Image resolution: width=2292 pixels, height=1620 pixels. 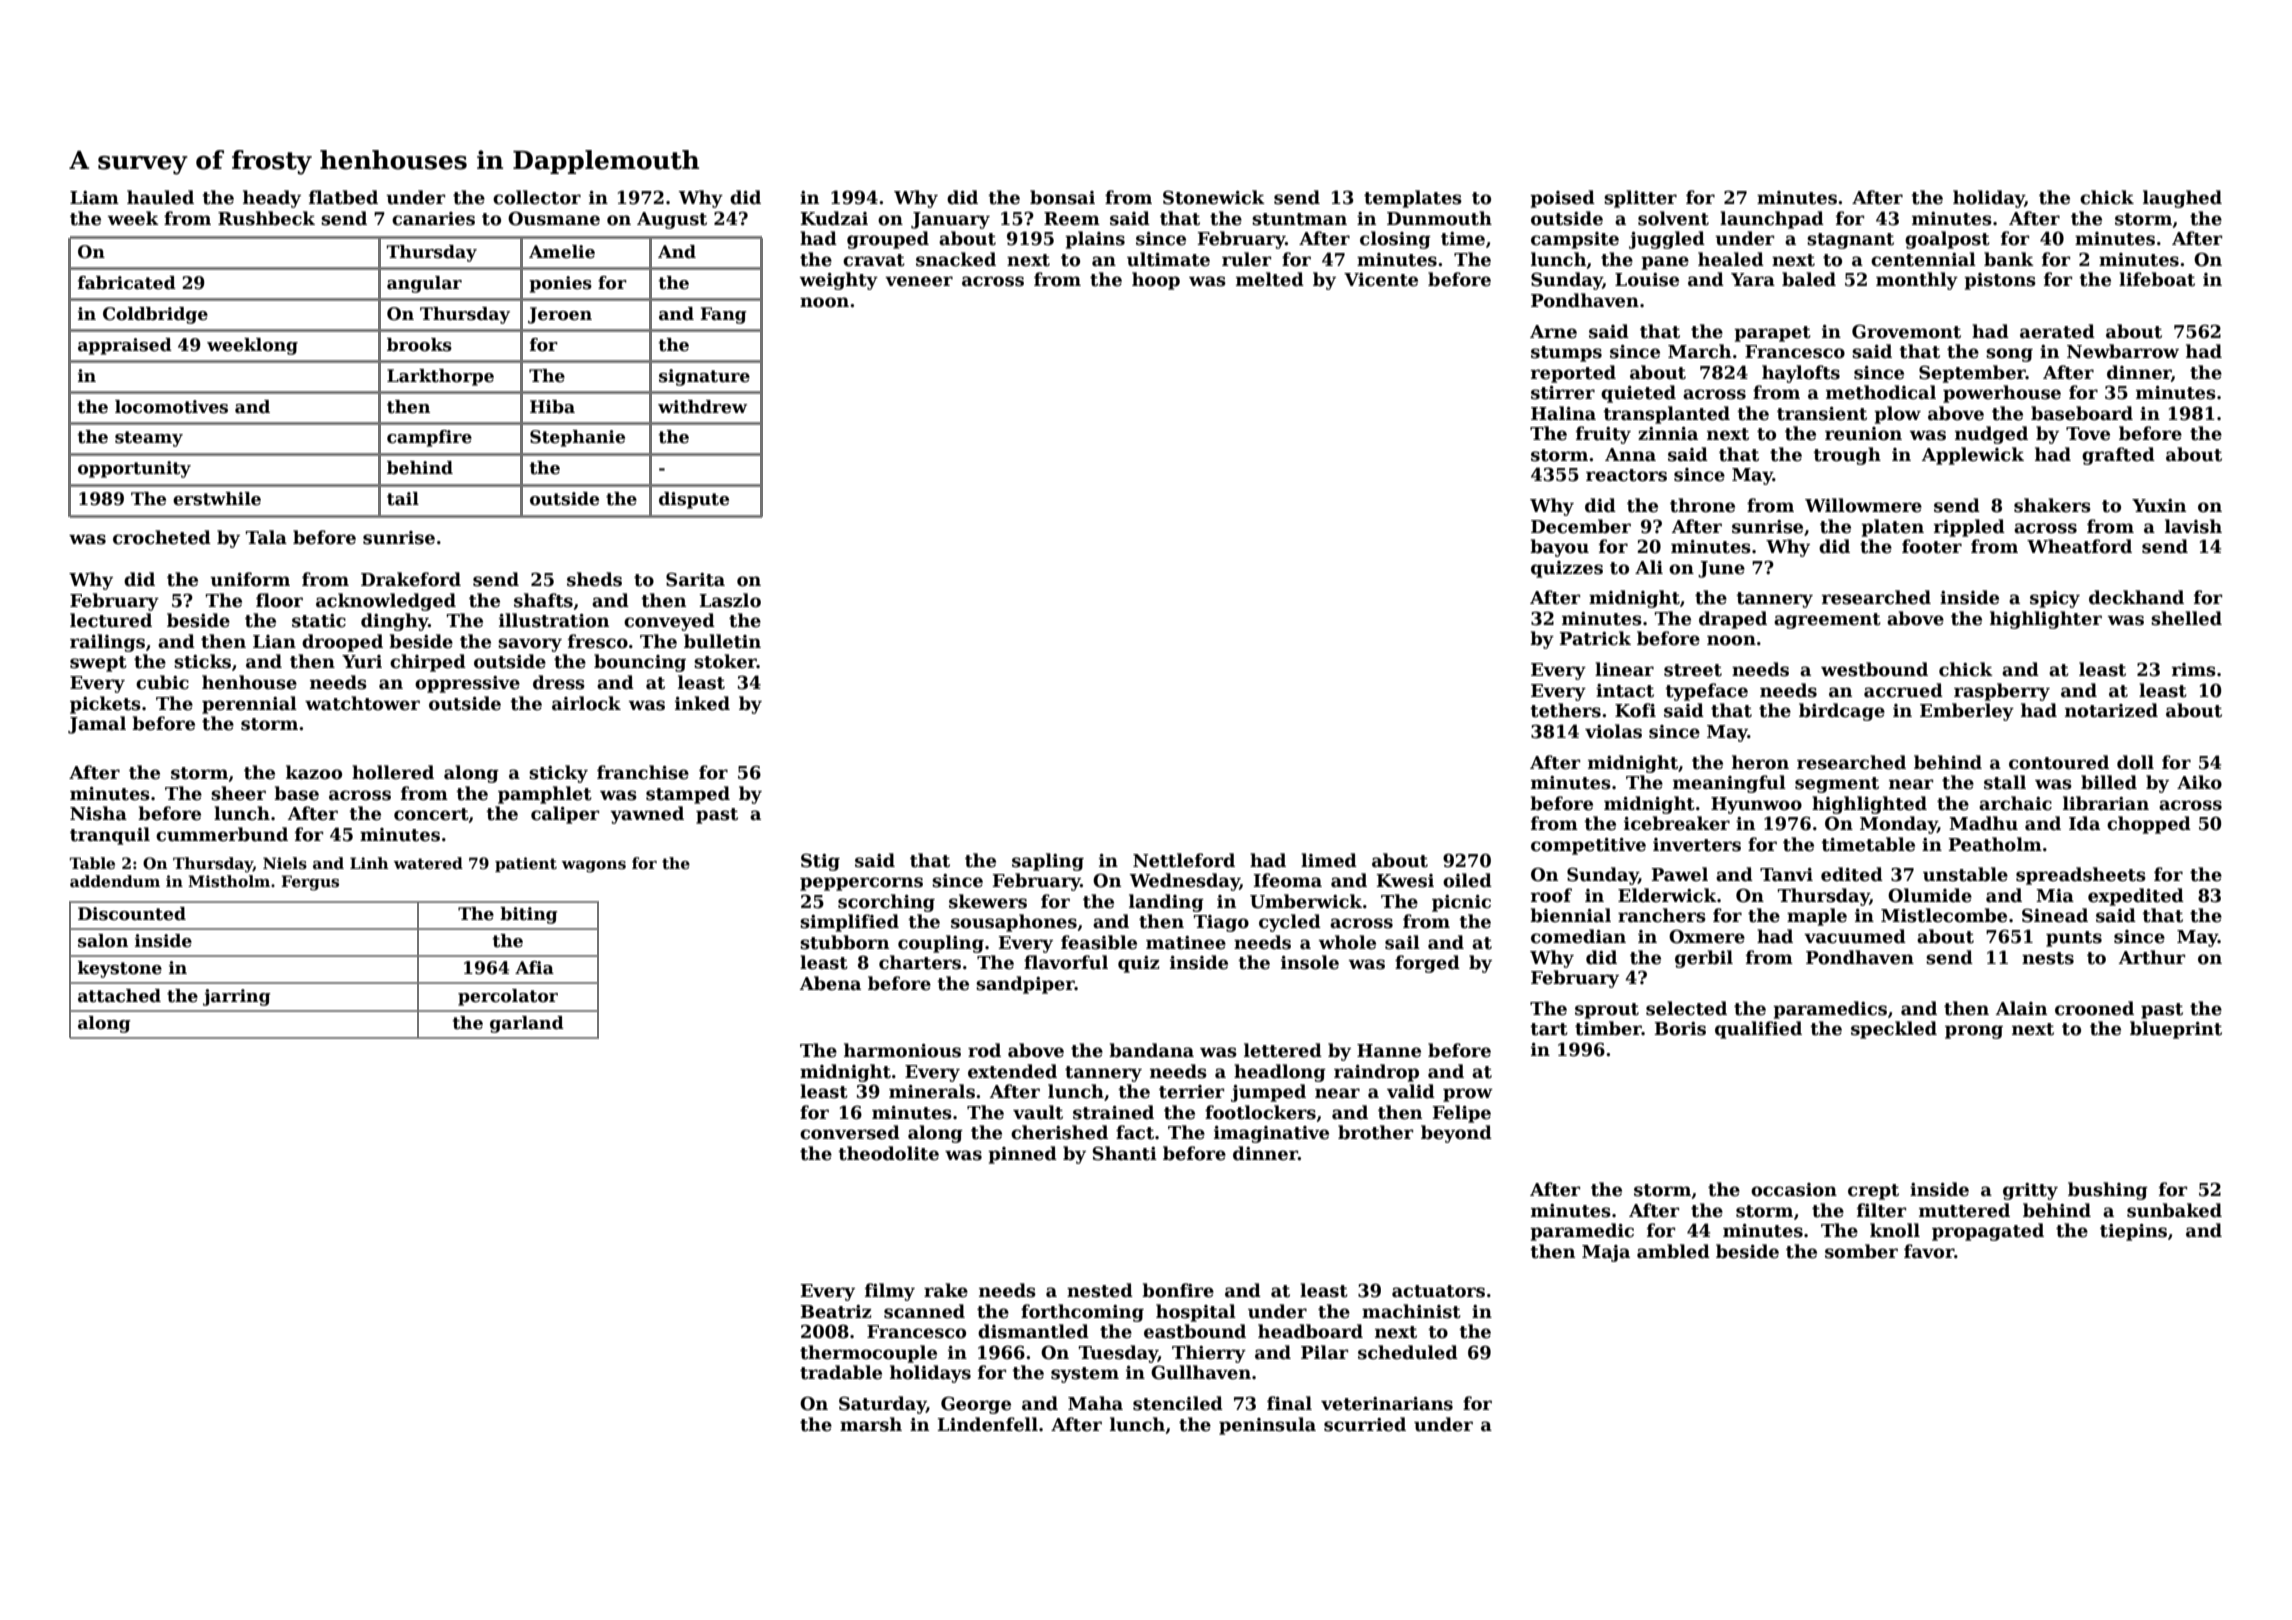 What do you see at coordinates (1184, 860) in the image?
I see `Nettleford` at bounding box center [1184, 860].
